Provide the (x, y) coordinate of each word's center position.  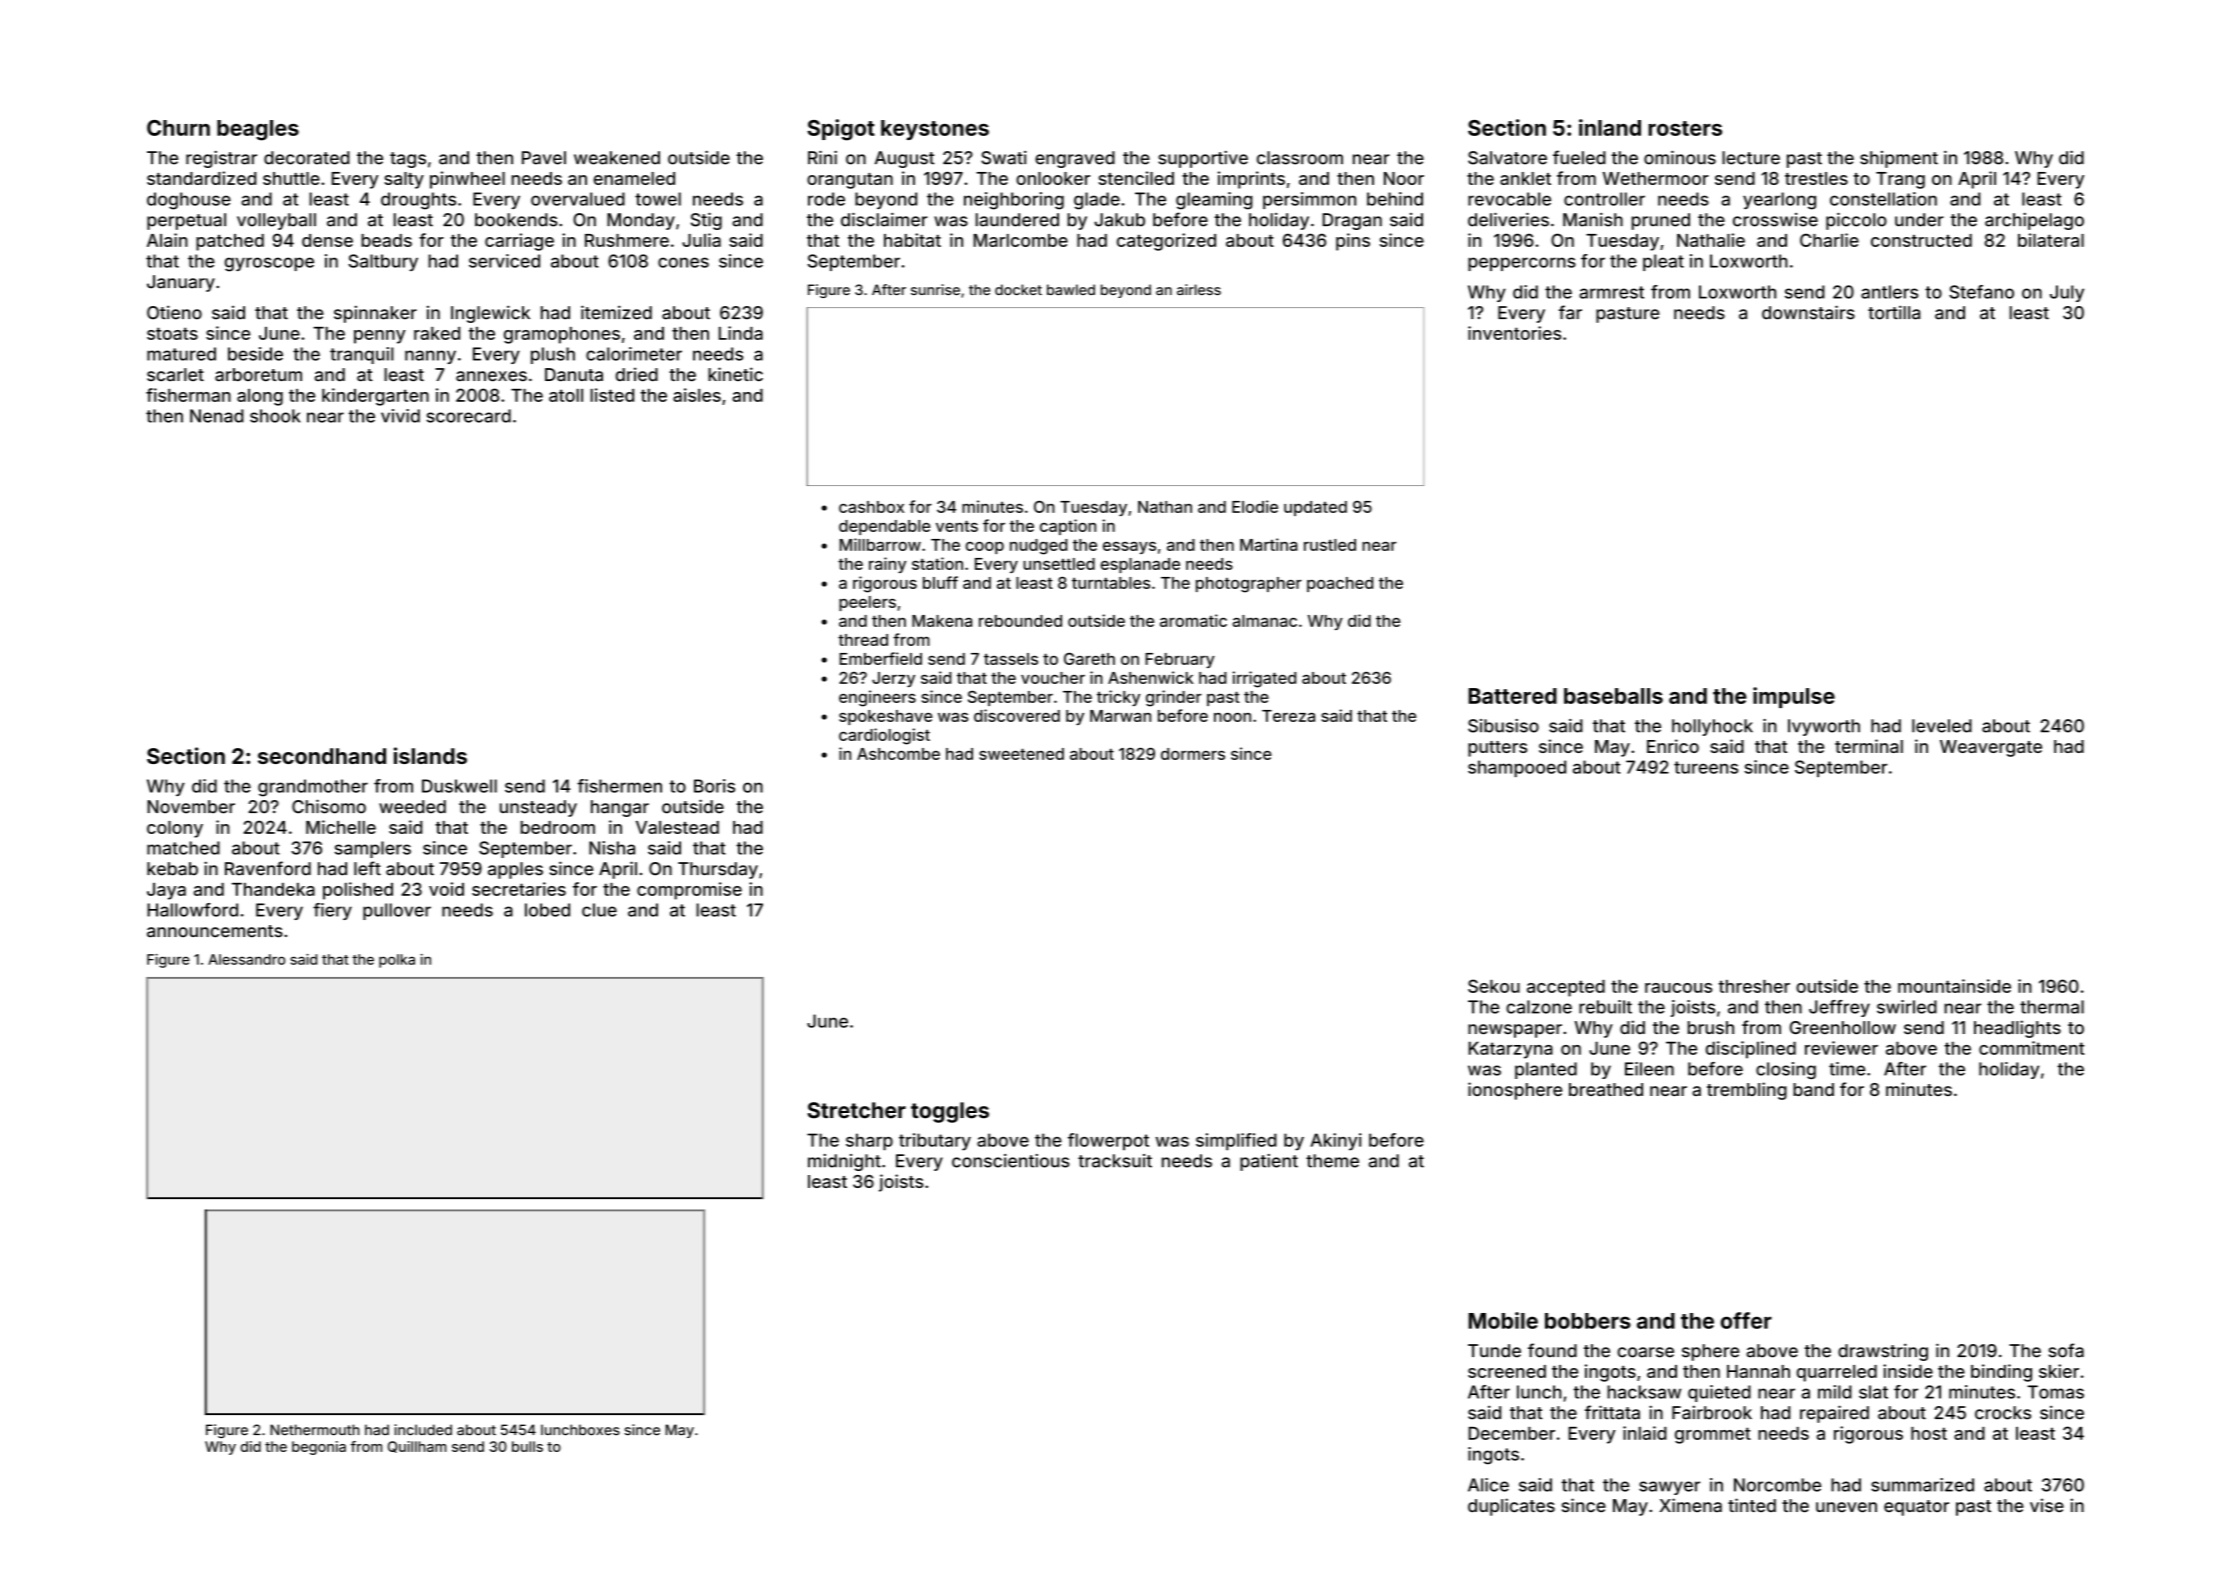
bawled (1071, 289)
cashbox (871, 507)
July (2067, 293)
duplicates (1511, 1507)
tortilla (1894, 312)
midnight (844, 1162)
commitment (2032, 1048)
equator (1916, 1508)
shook (275, 416)
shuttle (291, 178)
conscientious (1011, 1161)
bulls (527, 1446)
